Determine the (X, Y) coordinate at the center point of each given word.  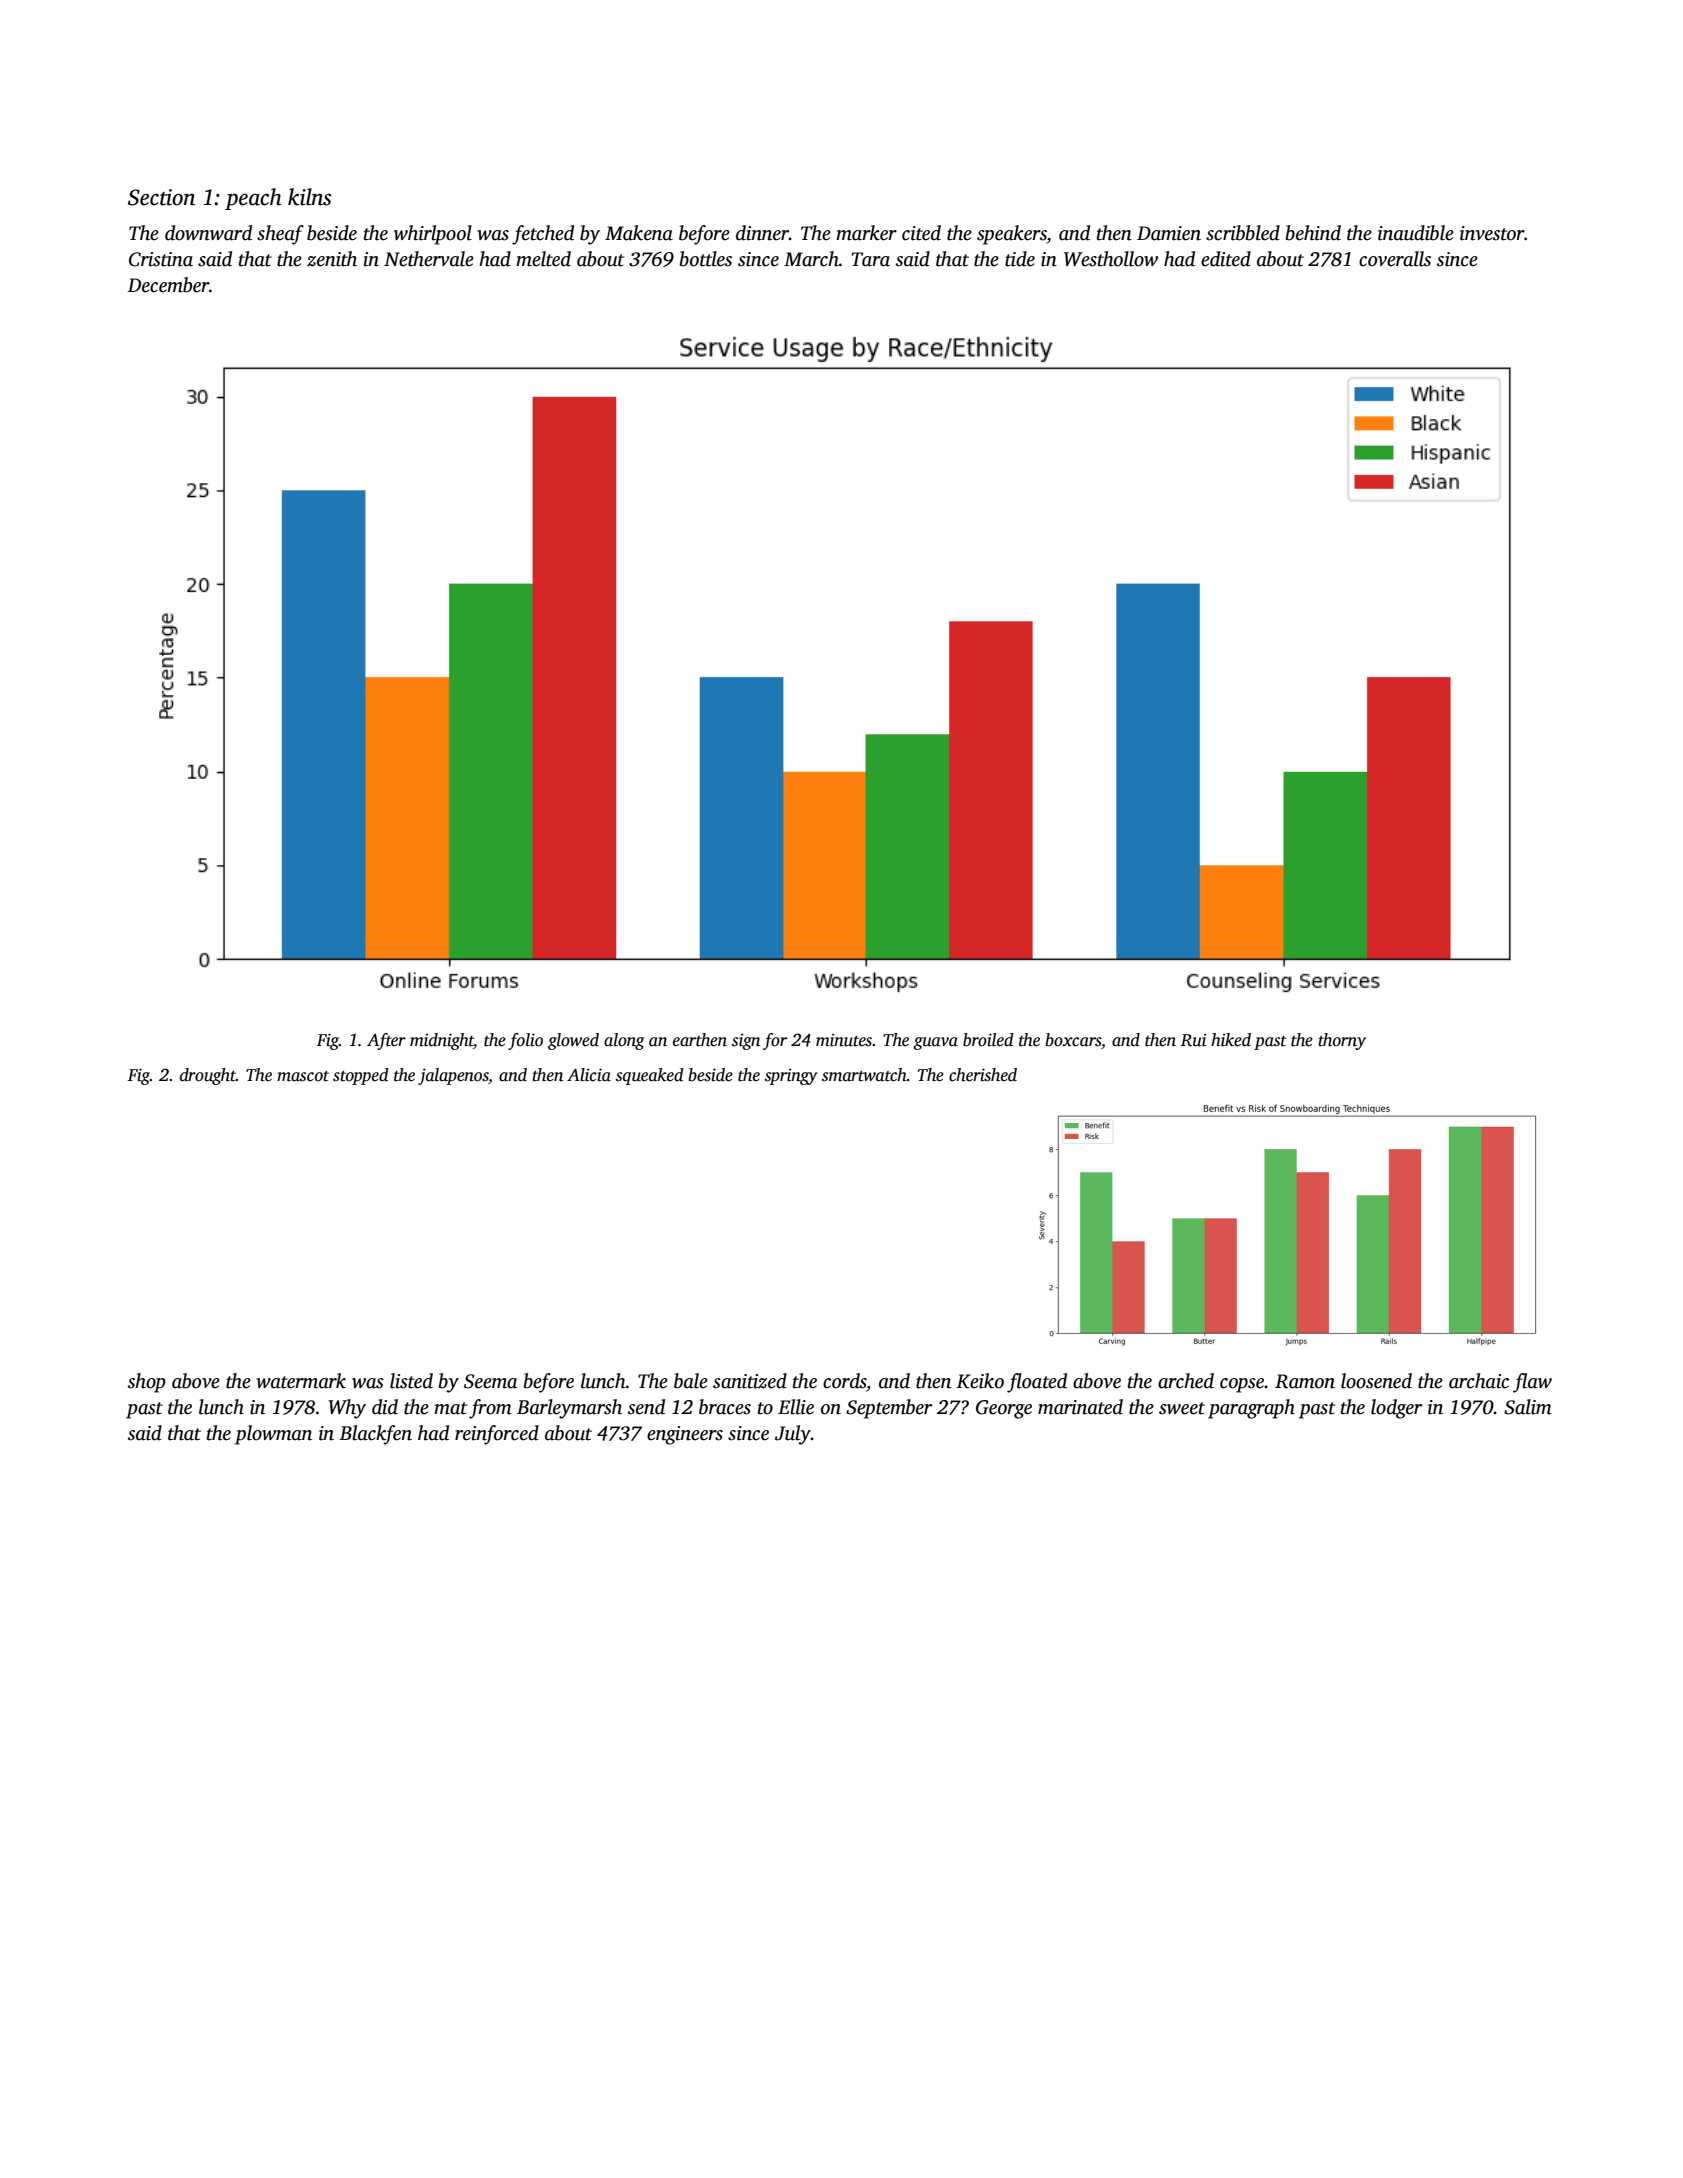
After (386, 1041)
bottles (706, 259)
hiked (1231, 1040)
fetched (543, 235)
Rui (1193, 1040)
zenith (332, 259)
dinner (762, 233)
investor (1492, 233)
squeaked (650, 1076)
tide (1020, 259)
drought (208, 1076)
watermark (301, 1381)
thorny (1342, 1041)
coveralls (1395, 259)
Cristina (161, 259)
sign (746, 1042)
